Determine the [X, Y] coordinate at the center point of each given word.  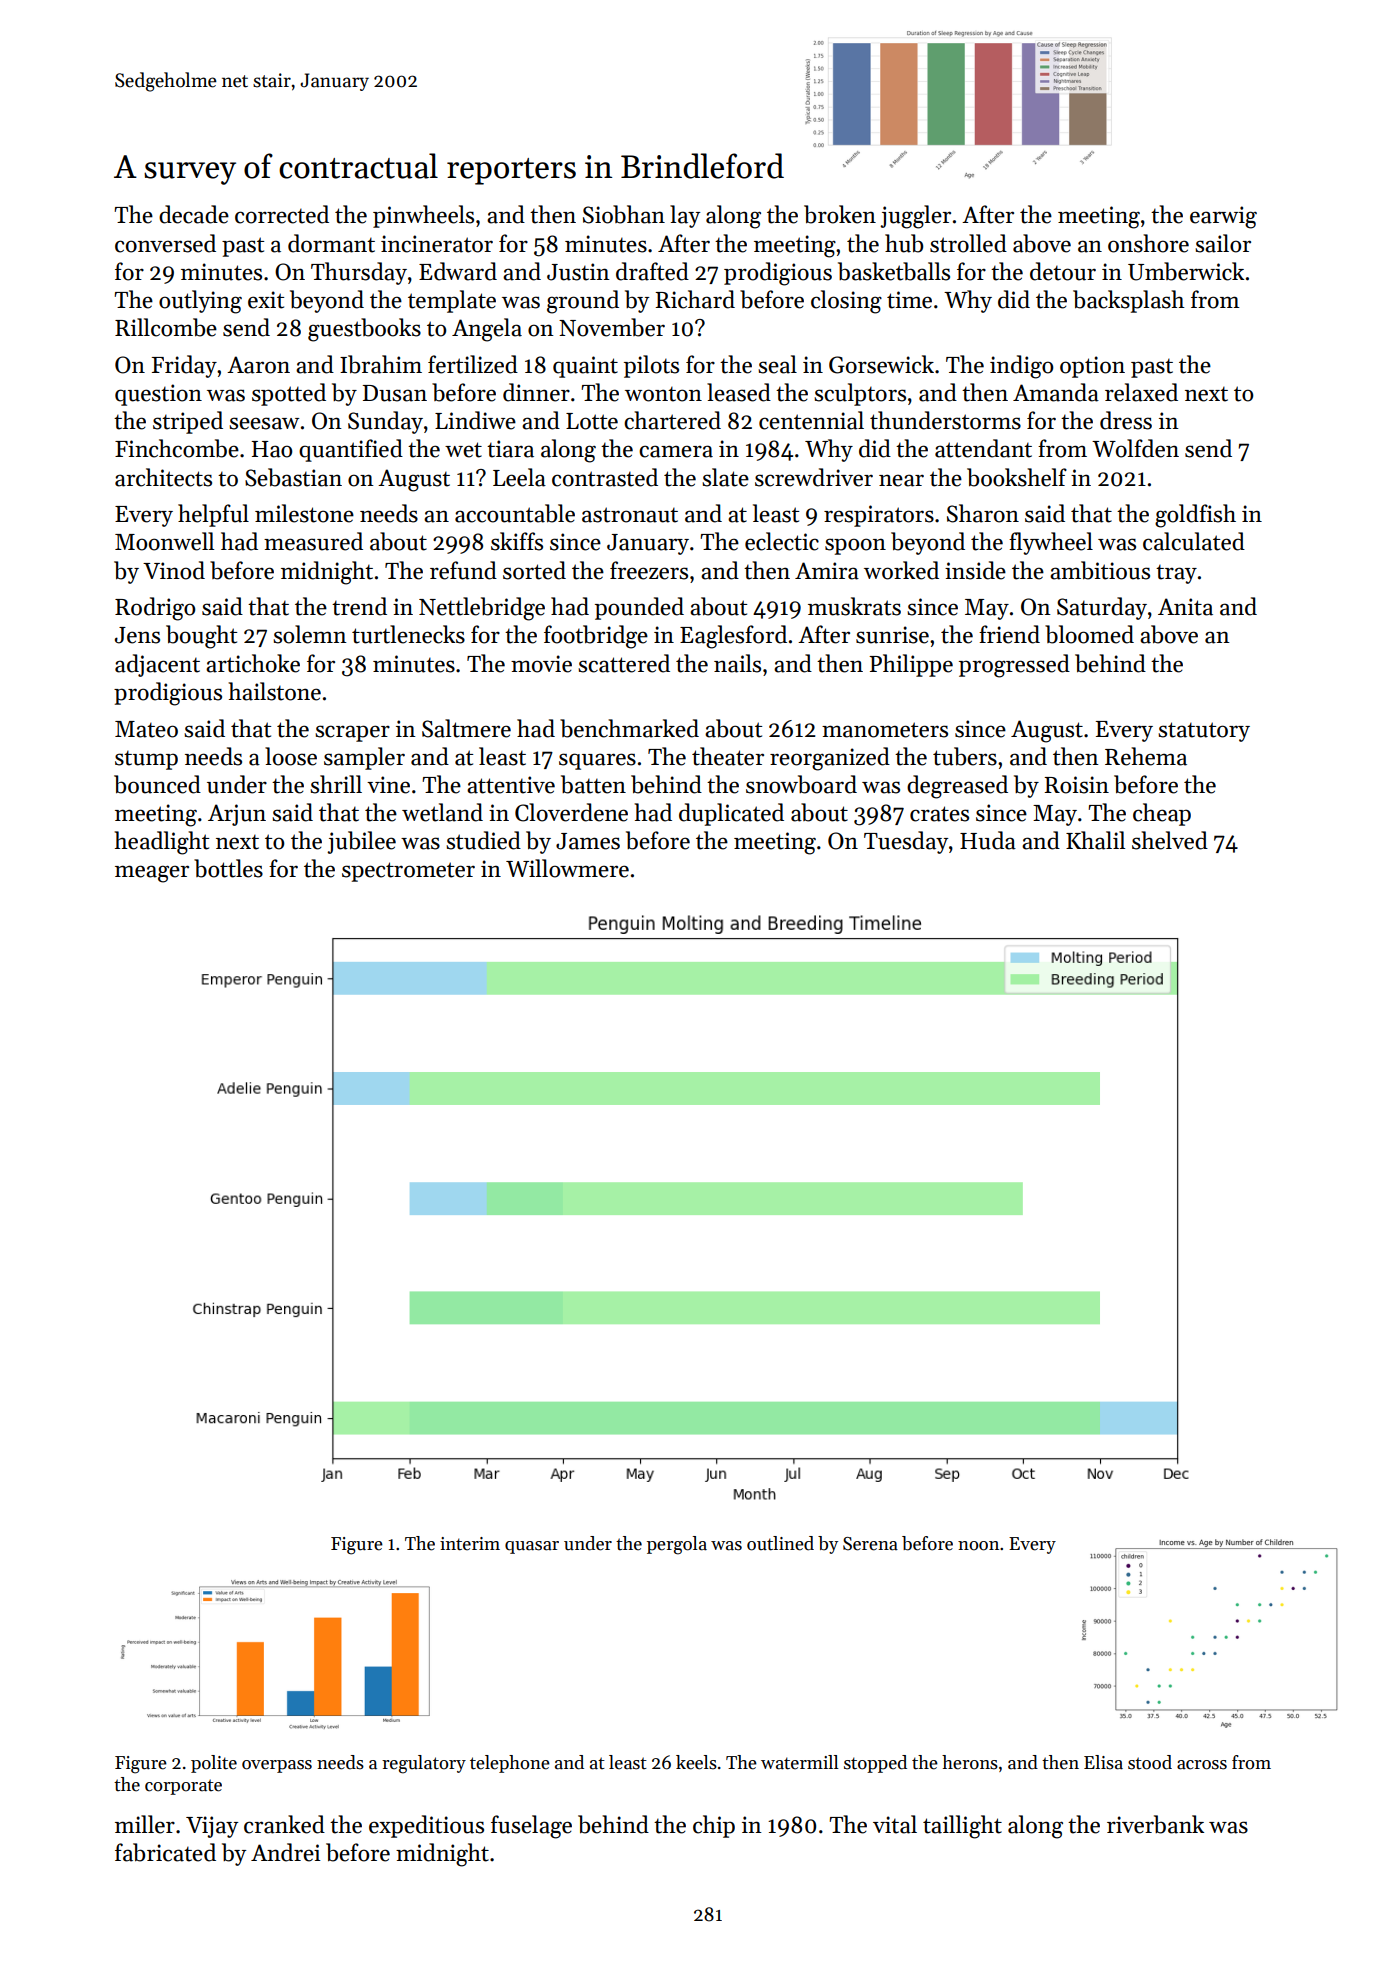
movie [541, 664]
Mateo [146, 729]
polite [214, 1764]
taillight [962, 1827]
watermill [800, 1762]
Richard [695, 299]
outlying [200, 302]
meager [152, 874]
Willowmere [567, 868]
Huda [988, 840]
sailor [1223, 243]
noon [978, 1546]
